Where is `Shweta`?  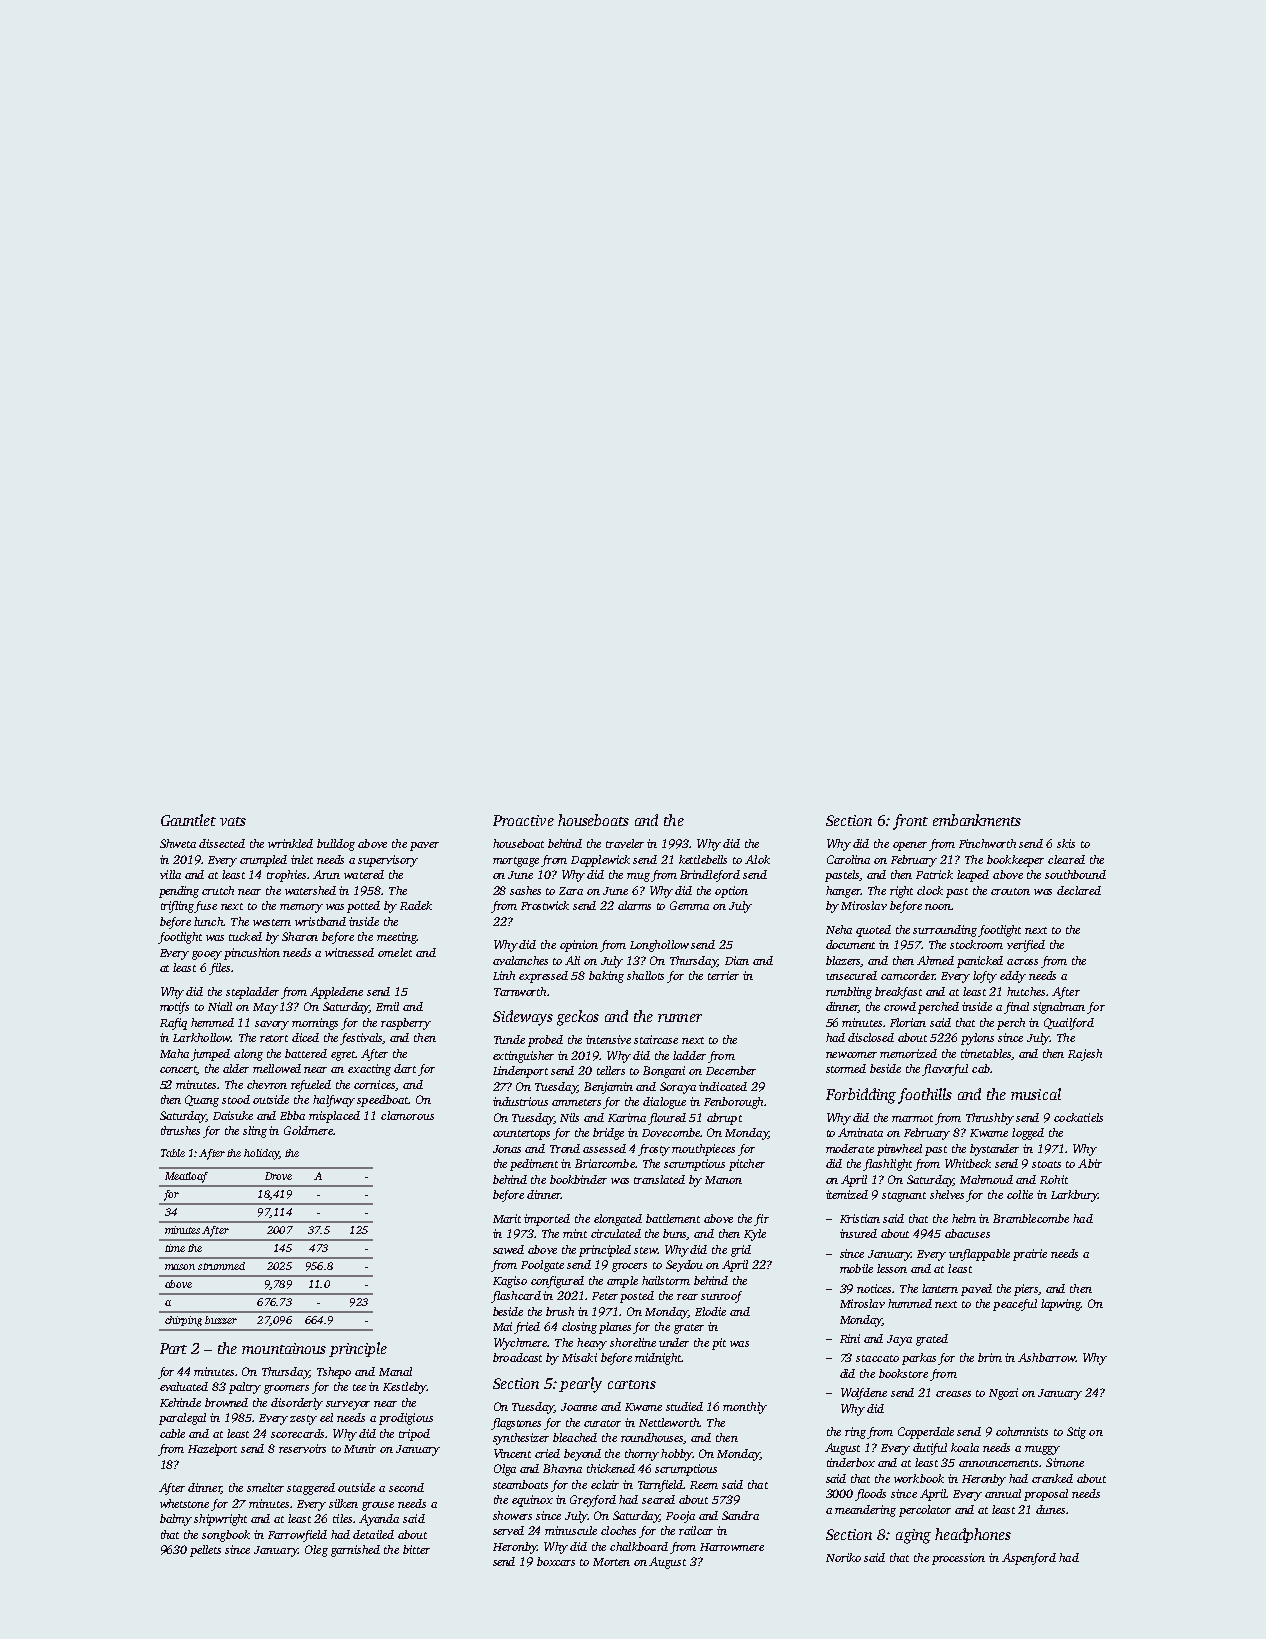 Shweta is located at coordinates (178, 843).
